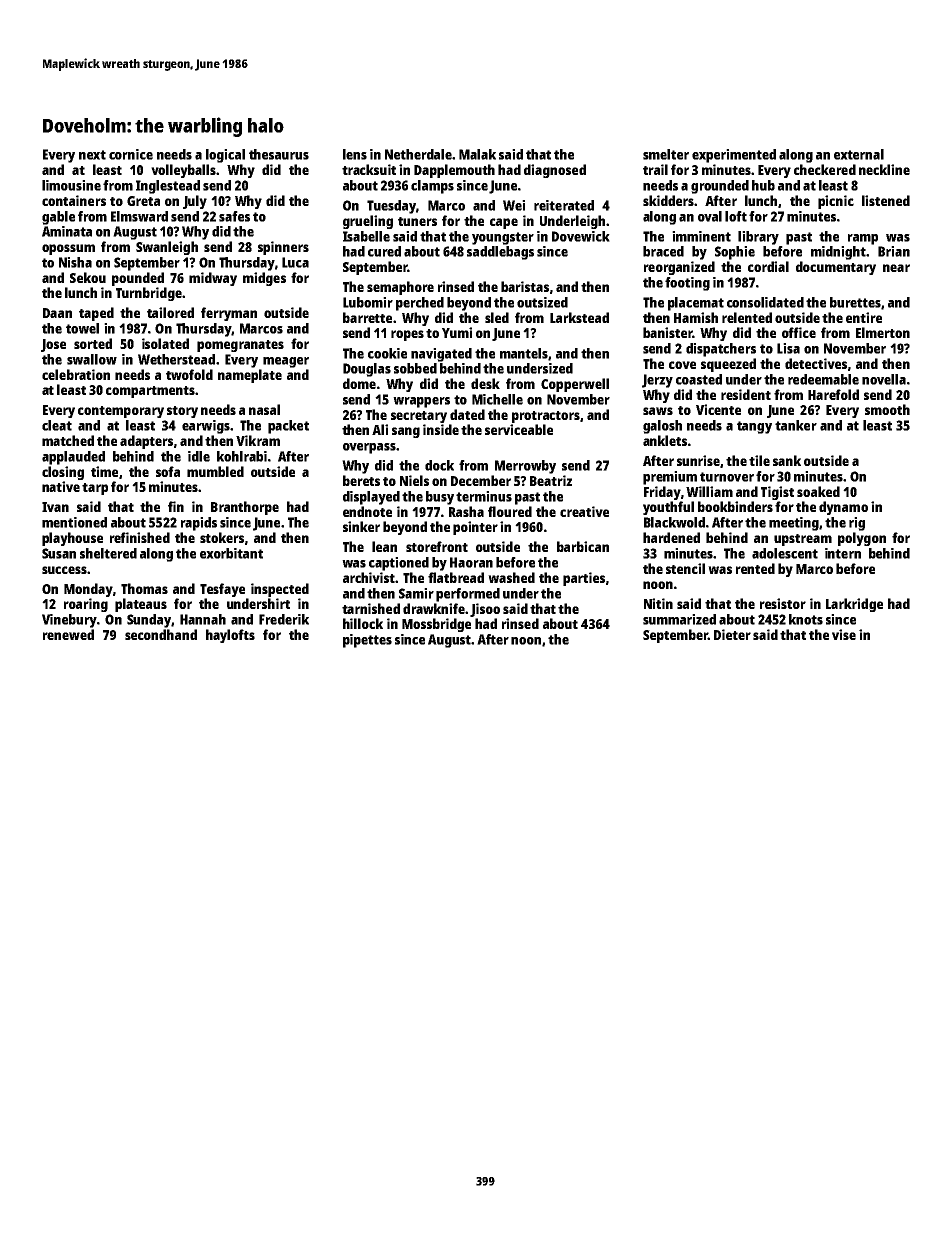 This screenshot has width=952, height=1233. I want to click on Larkridge, so click(854, 605).
